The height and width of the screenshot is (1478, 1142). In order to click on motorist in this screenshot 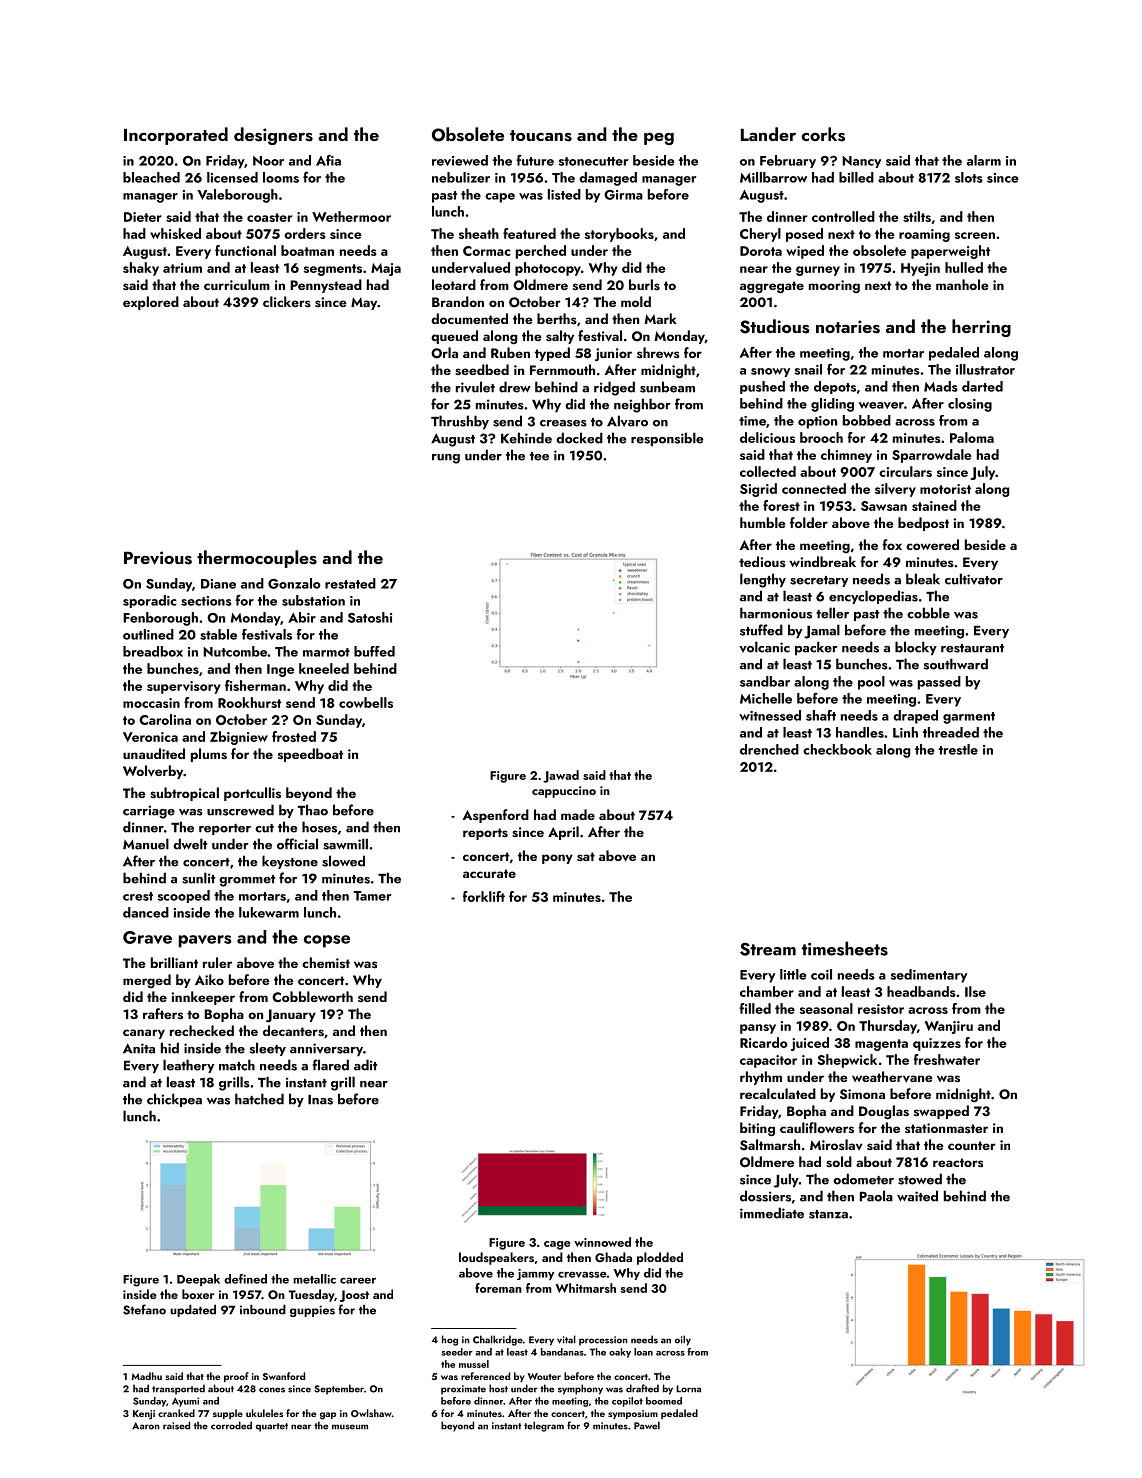, I will do `click(945, 489)`.
